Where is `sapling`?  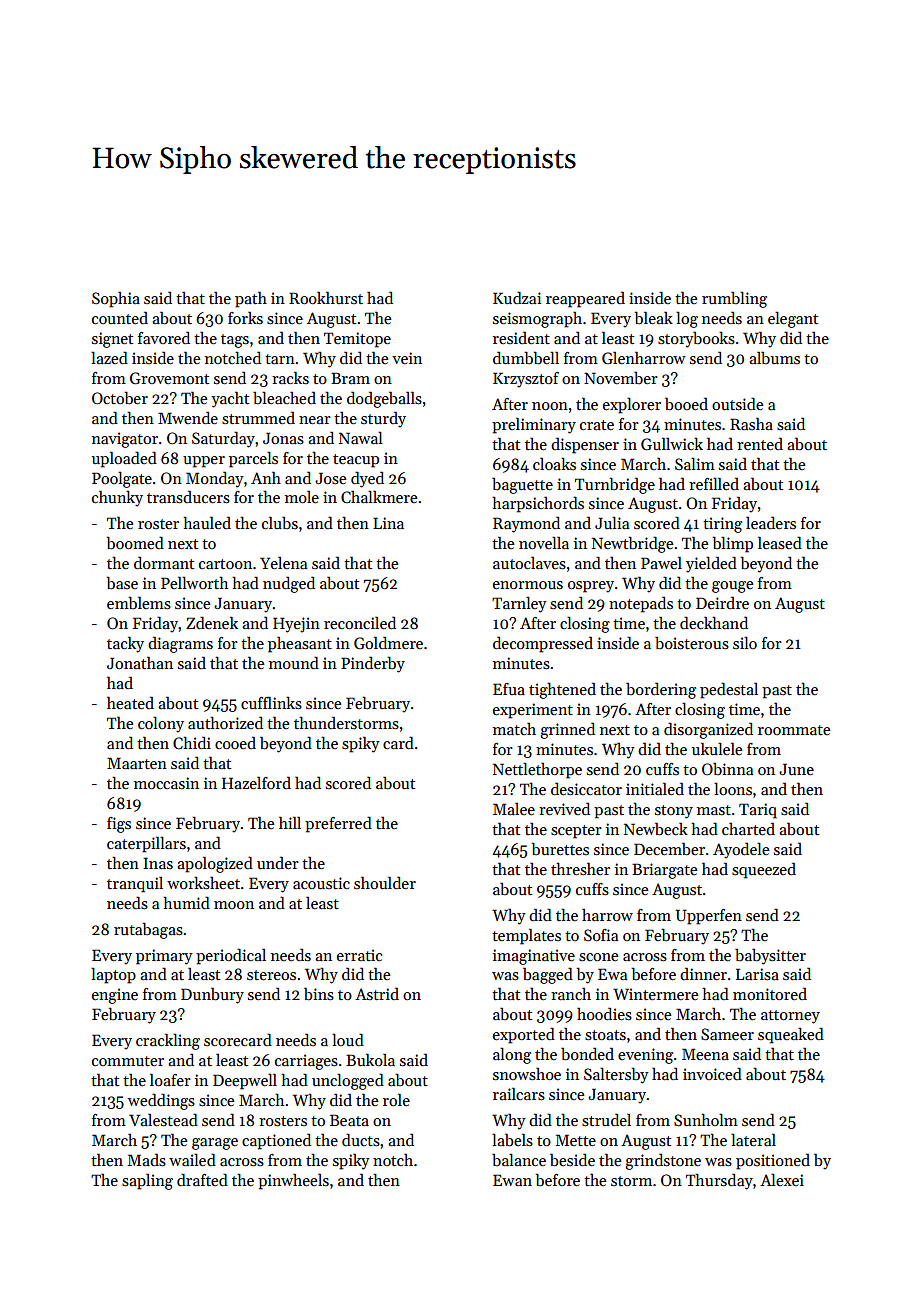 sapling is located at coordinates (147, 1181).
